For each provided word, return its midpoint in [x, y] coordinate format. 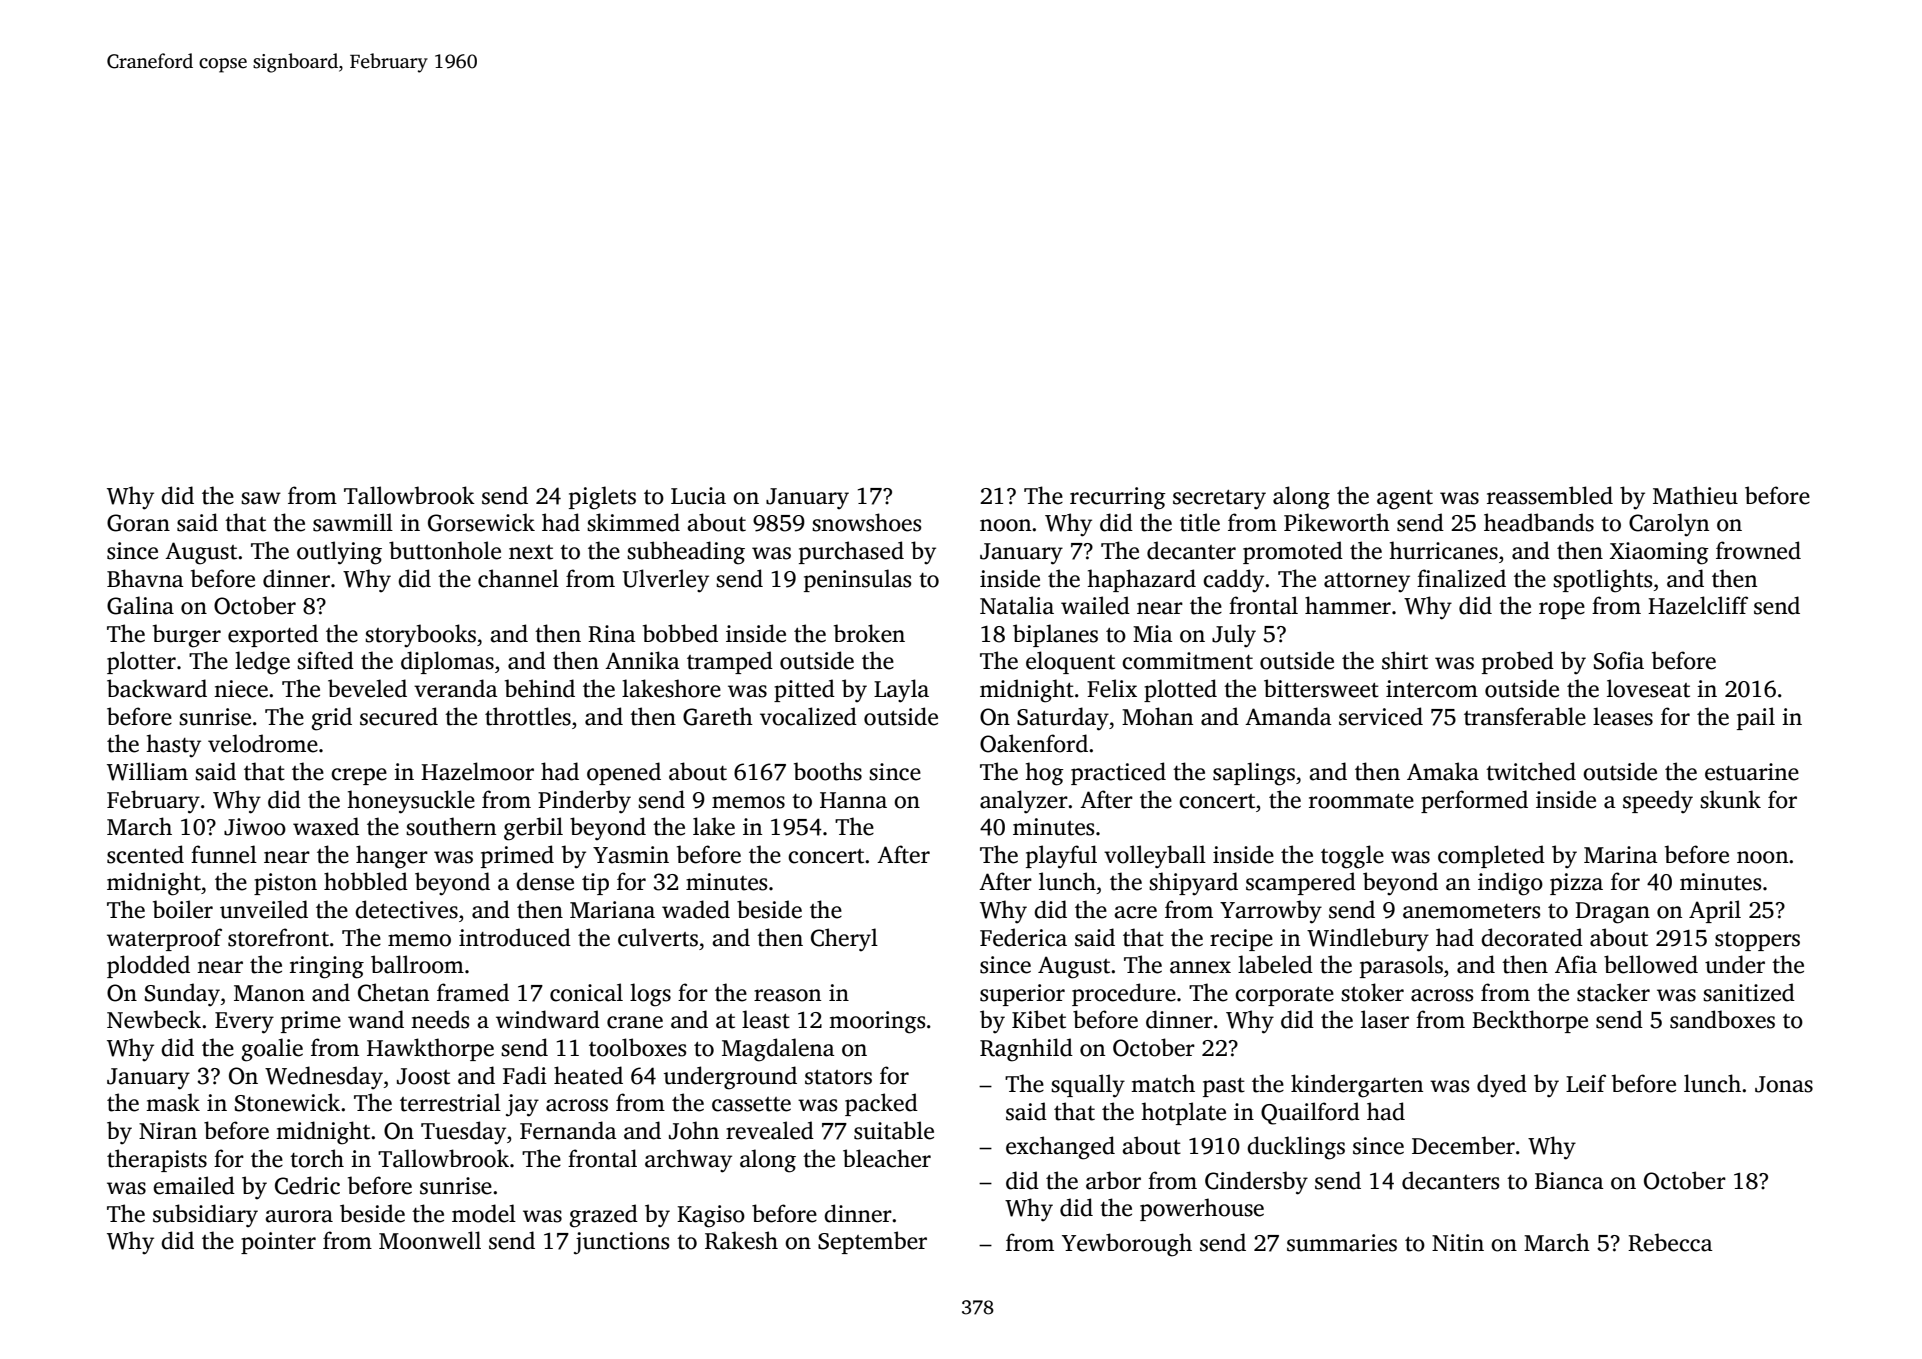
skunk [1730, 799]
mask [173, 1102]
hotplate [1183, 1113]
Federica [1023, 937]
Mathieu [1695, 495]
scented [145, 854]
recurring [1118, 498]
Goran [138, 523]
